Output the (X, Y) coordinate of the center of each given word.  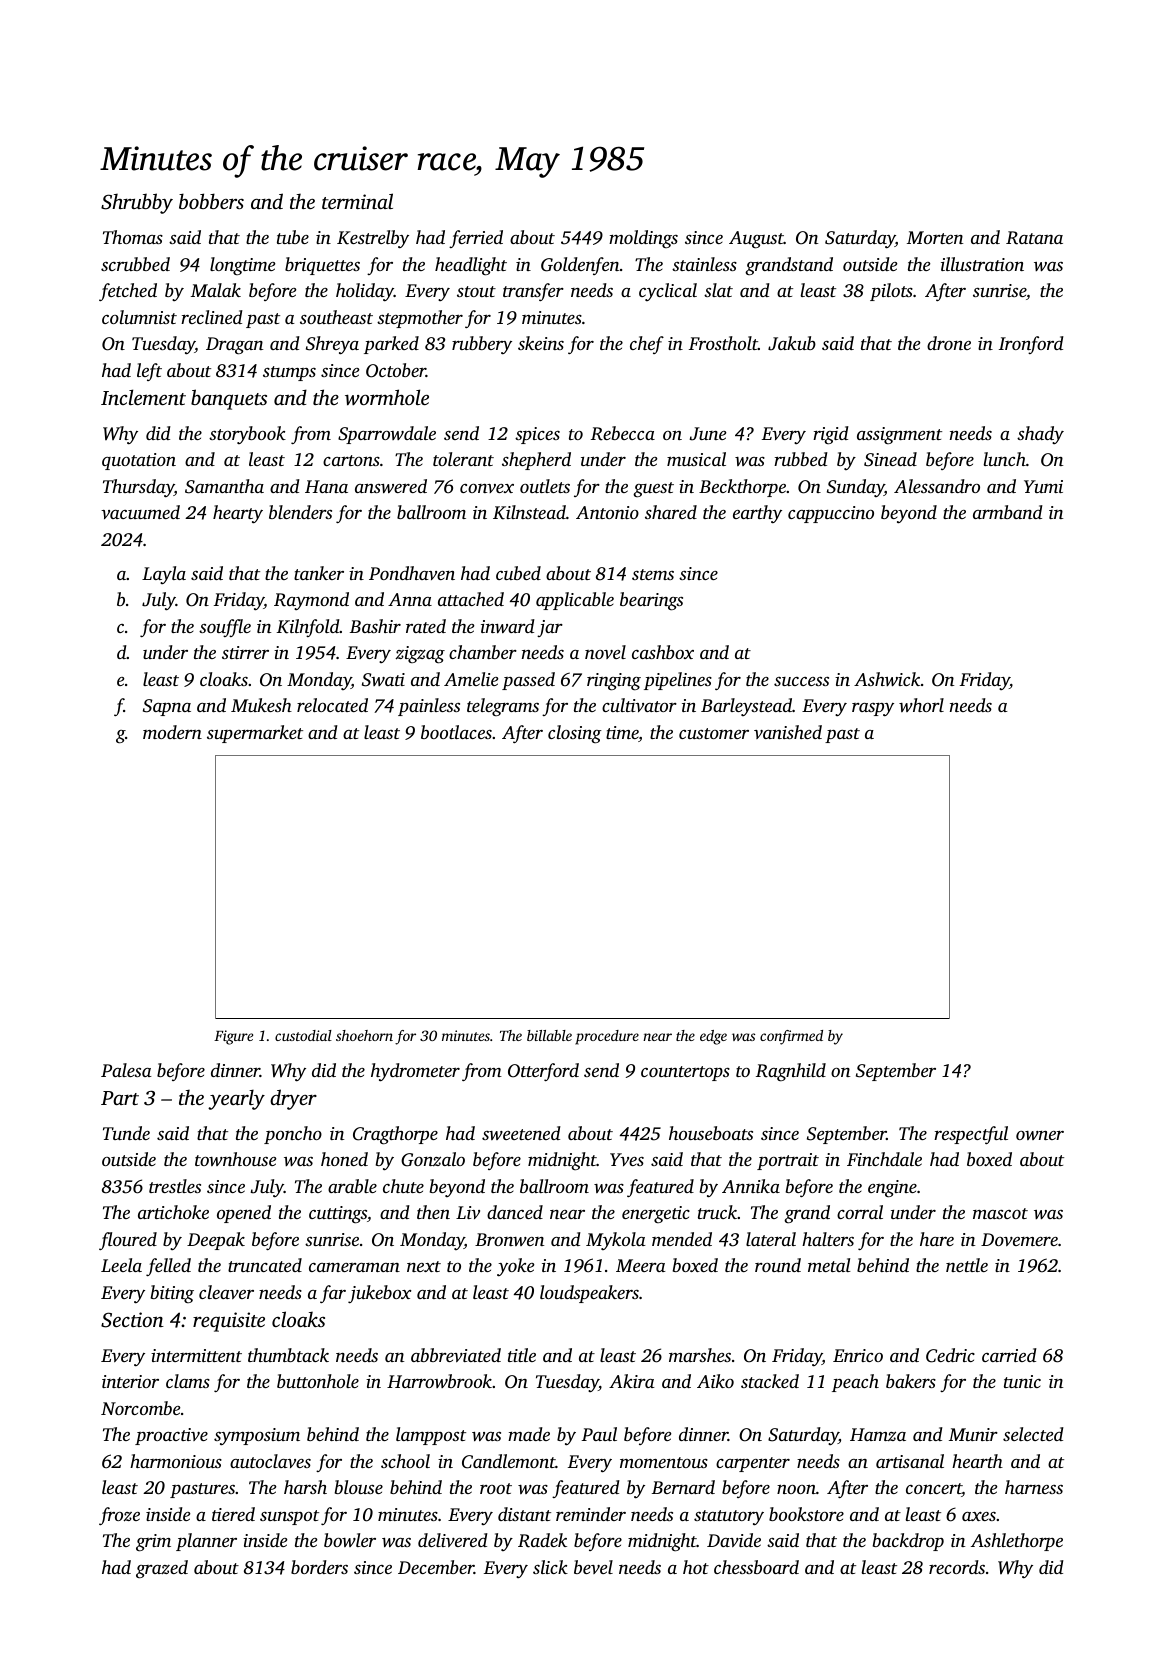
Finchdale (884, 1159)
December (436, 1567)
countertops (685, 1073)
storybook (247, 435)
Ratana (1034, 238)
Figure (233, 1037)
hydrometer (415, 1072)
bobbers (211, 201)
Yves (627, 1159)
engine (892, 1189)
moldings (643, 239)
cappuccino (831, 514)
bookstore (806, 1514)
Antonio (607, 512)
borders (319, 1567)
